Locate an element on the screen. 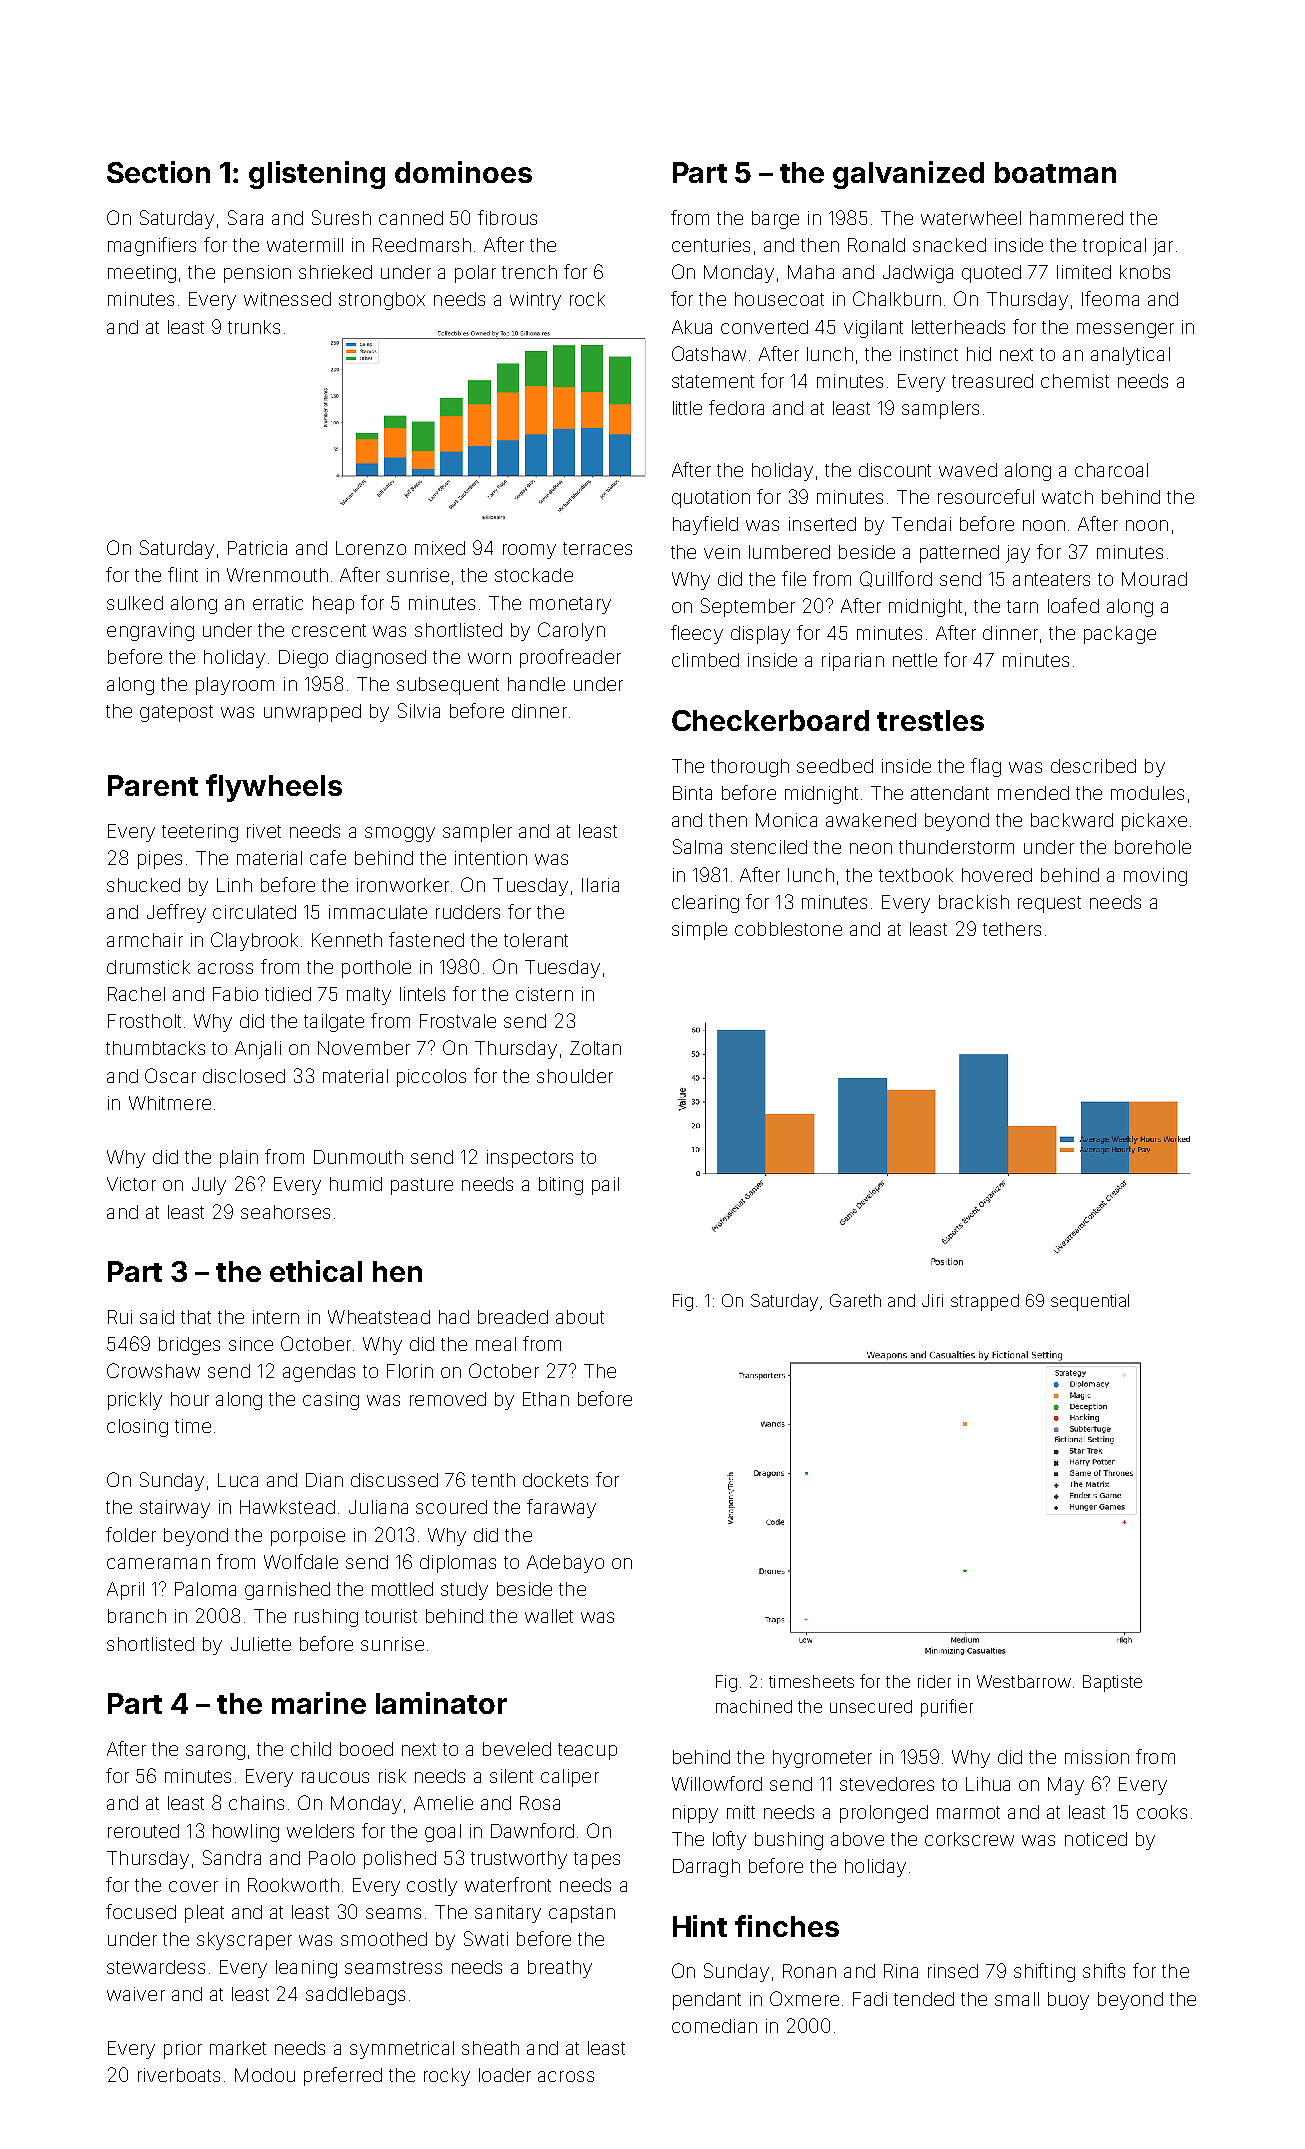  casing is located at coordinates (331, 1401).
